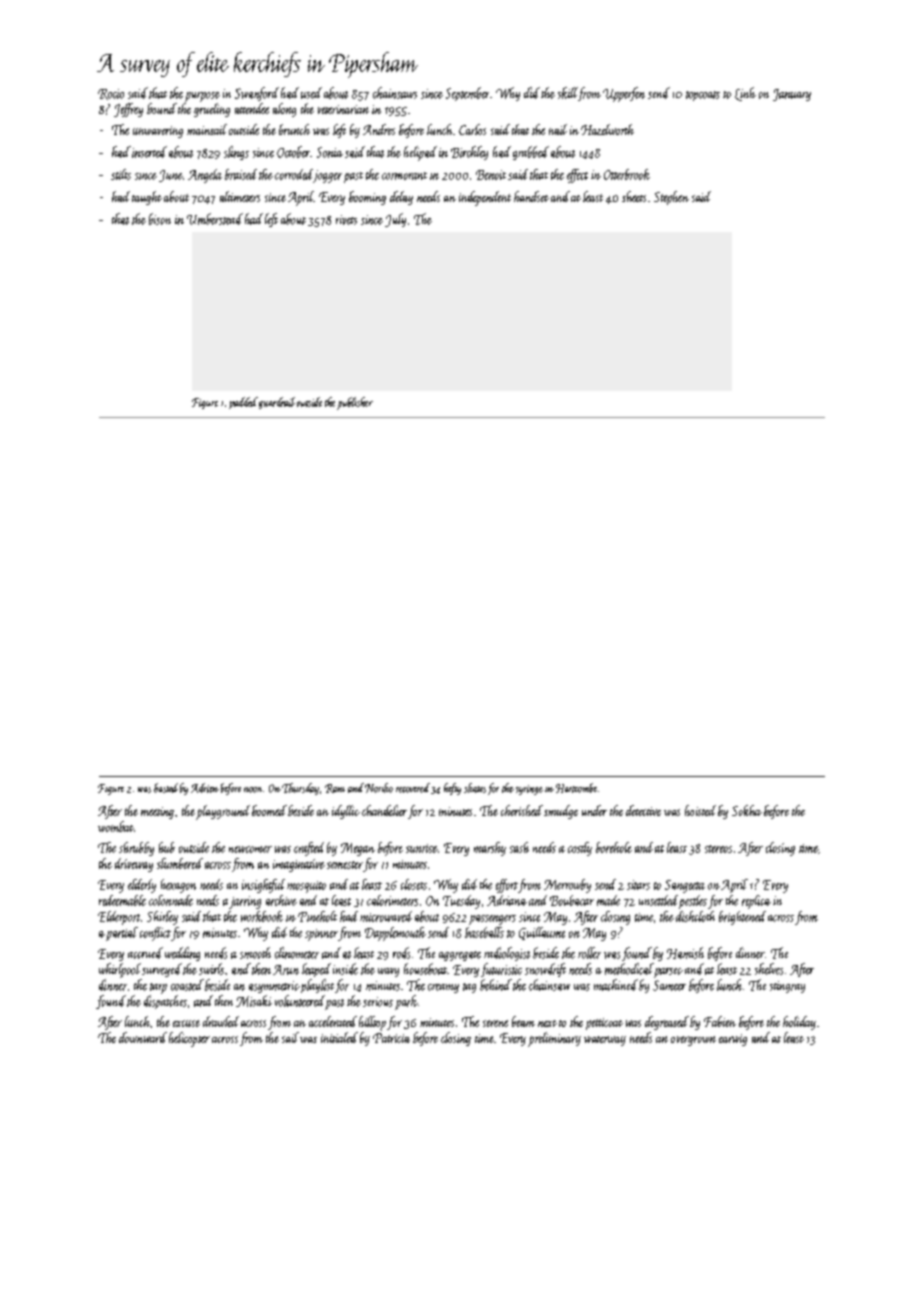 The height and width of the screenshot is (1308, 924). Describe the element at coordinates (576, 788) in the screenshot. I see `Hartcombe` at that location.
